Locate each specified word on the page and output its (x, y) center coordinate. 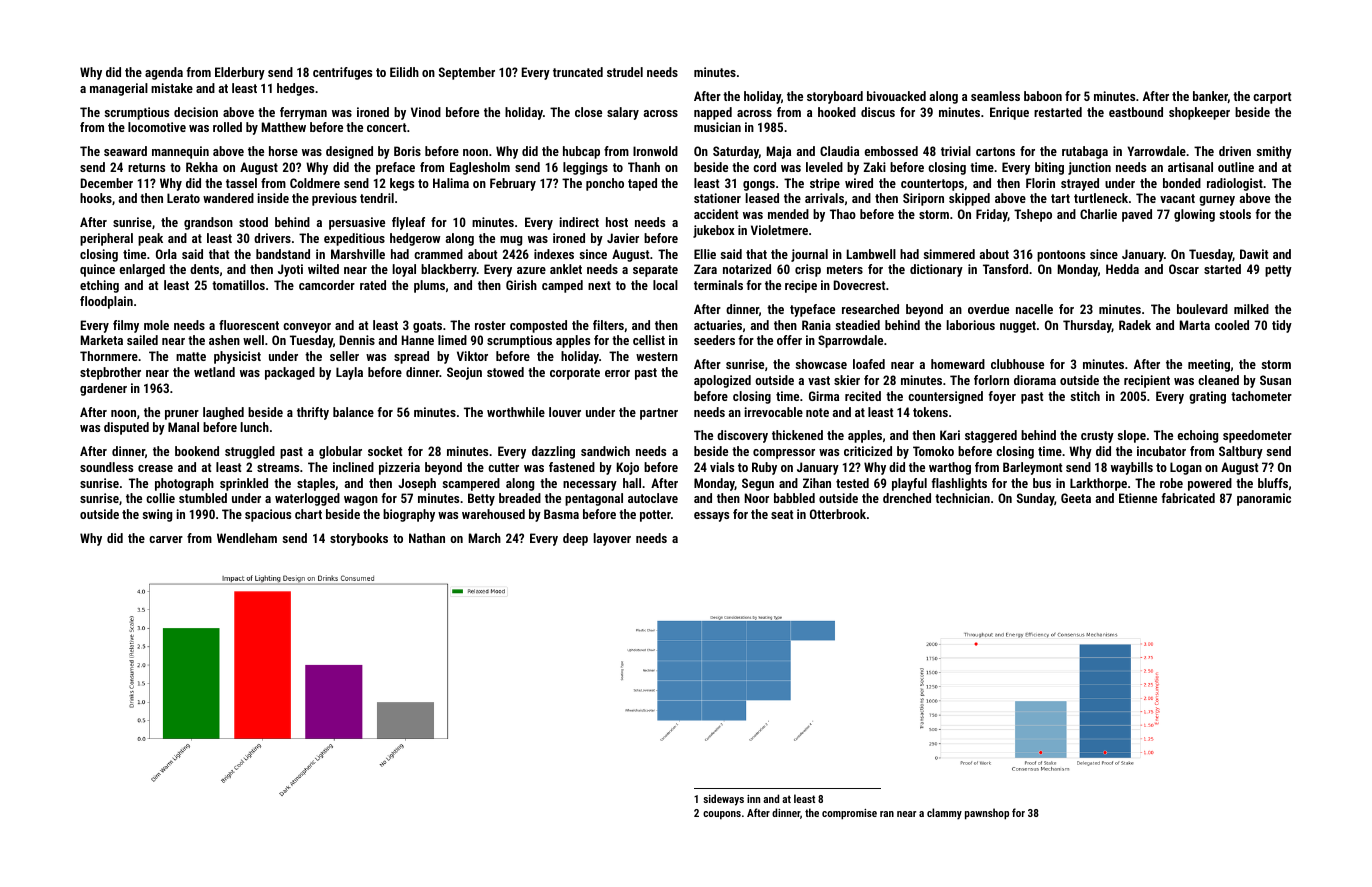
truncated (578, 72)
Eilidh (404, 72)
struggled (250, 452)
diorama (1035, 380)
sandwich (605, 451)
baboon (1043, 96)
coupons (722, 815)
